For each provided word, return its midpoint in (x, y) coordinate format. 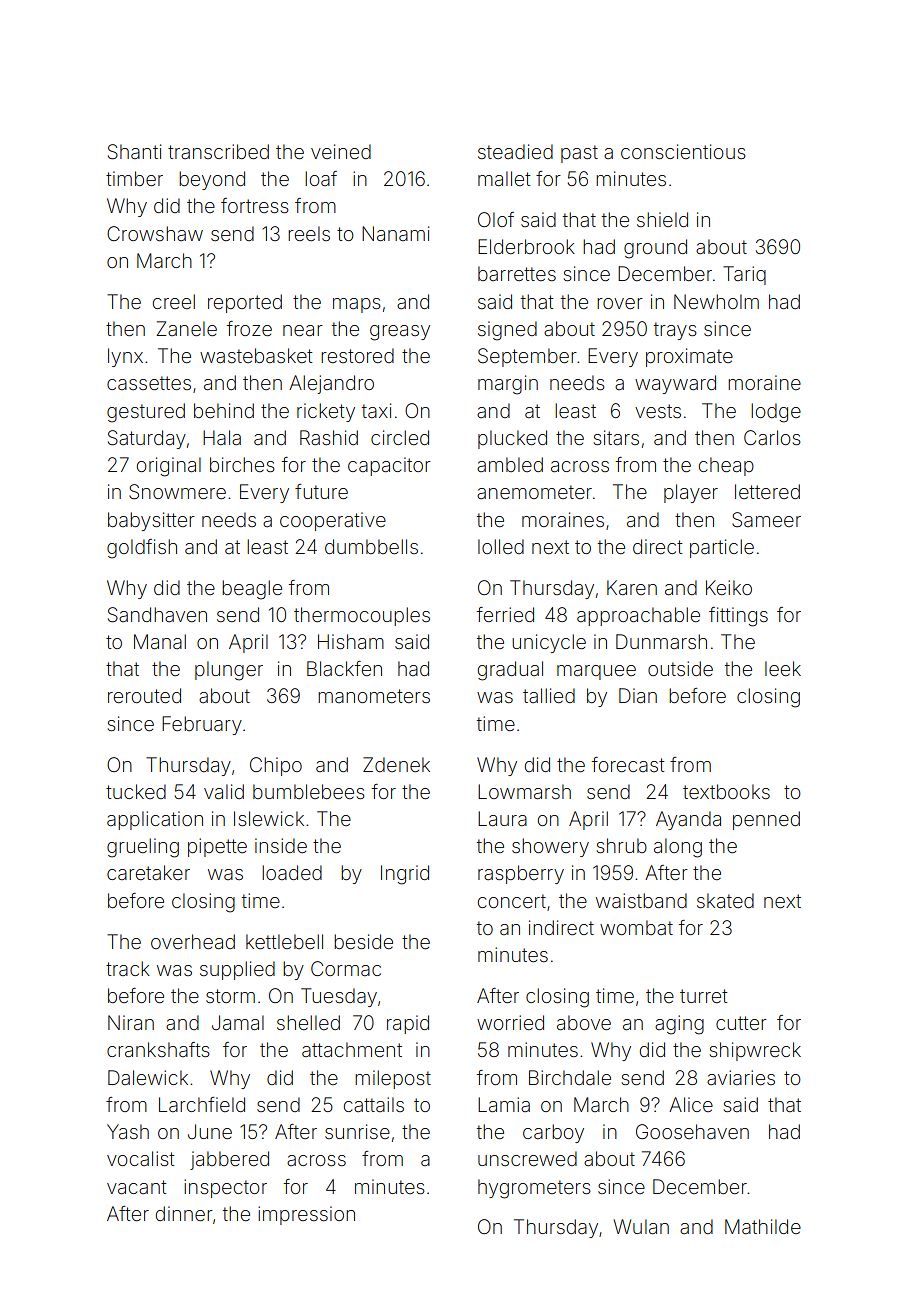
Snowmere (177, 492)
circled (400, 437)
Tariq (744, 275)
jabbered (229, 1160)
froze (249, 328)
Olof (496, 219)
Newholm (716, 301)
